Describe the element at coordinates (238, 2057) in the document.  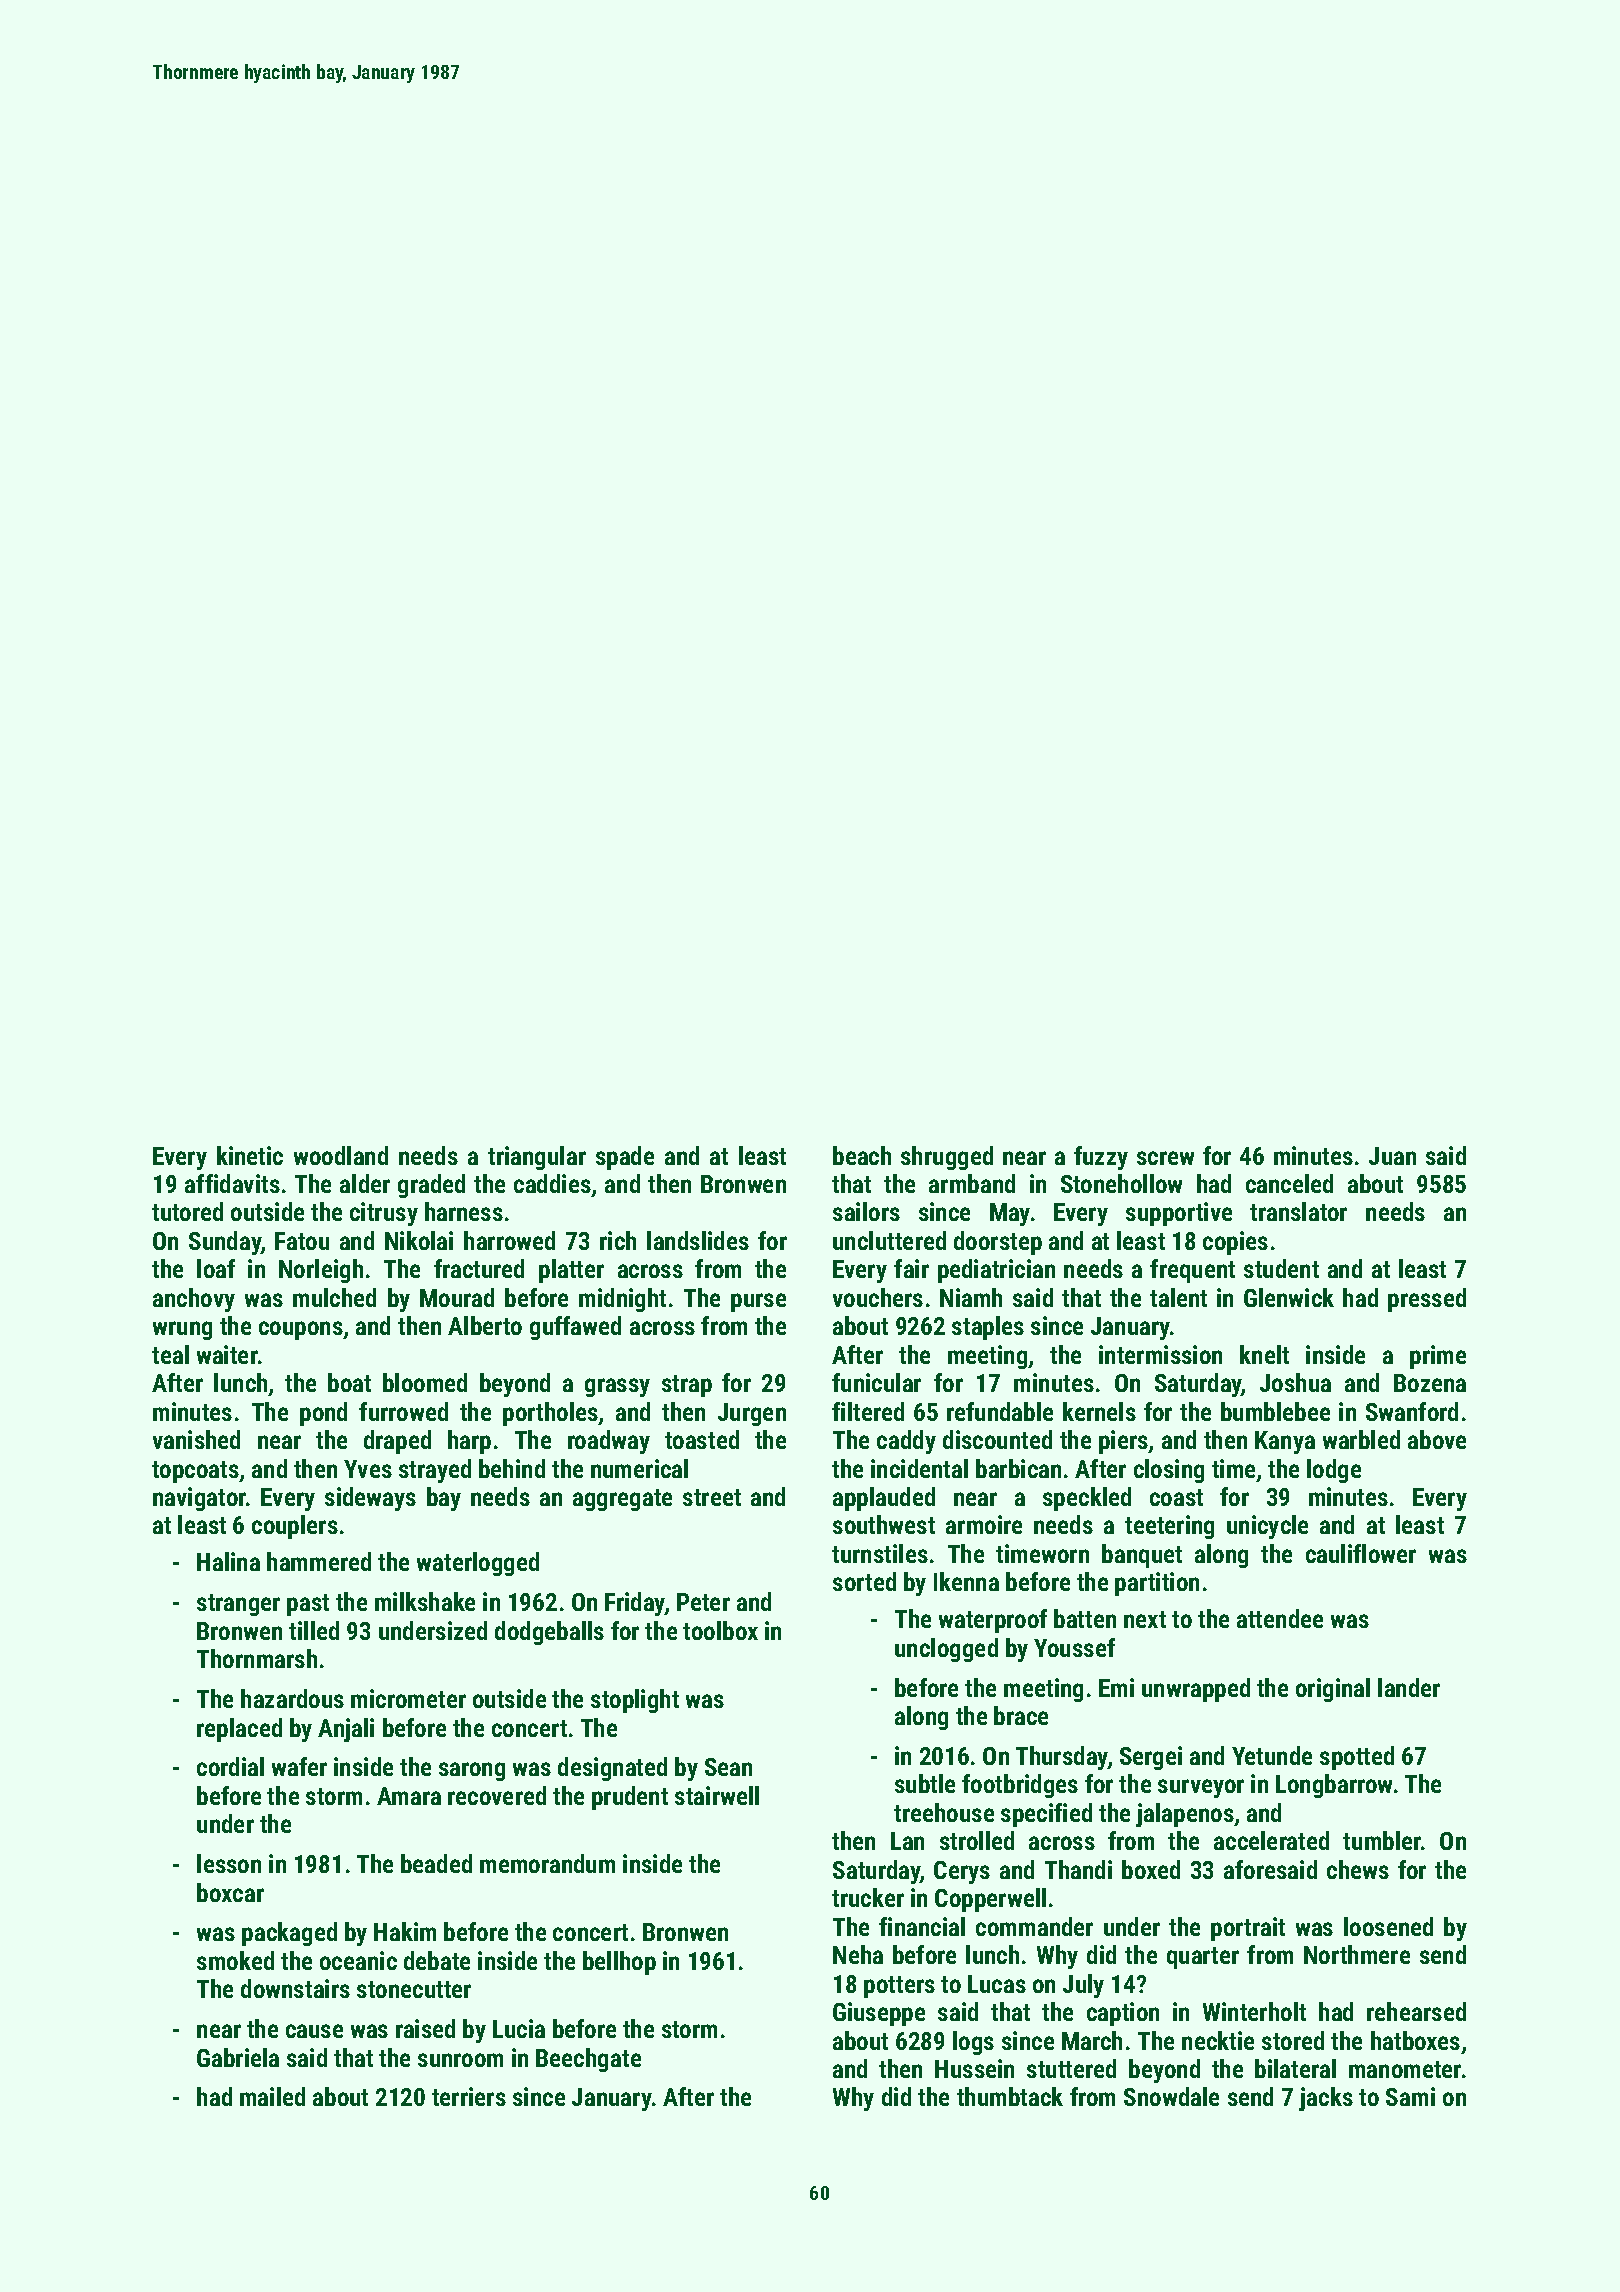
I see `Gabriela` at that location.
